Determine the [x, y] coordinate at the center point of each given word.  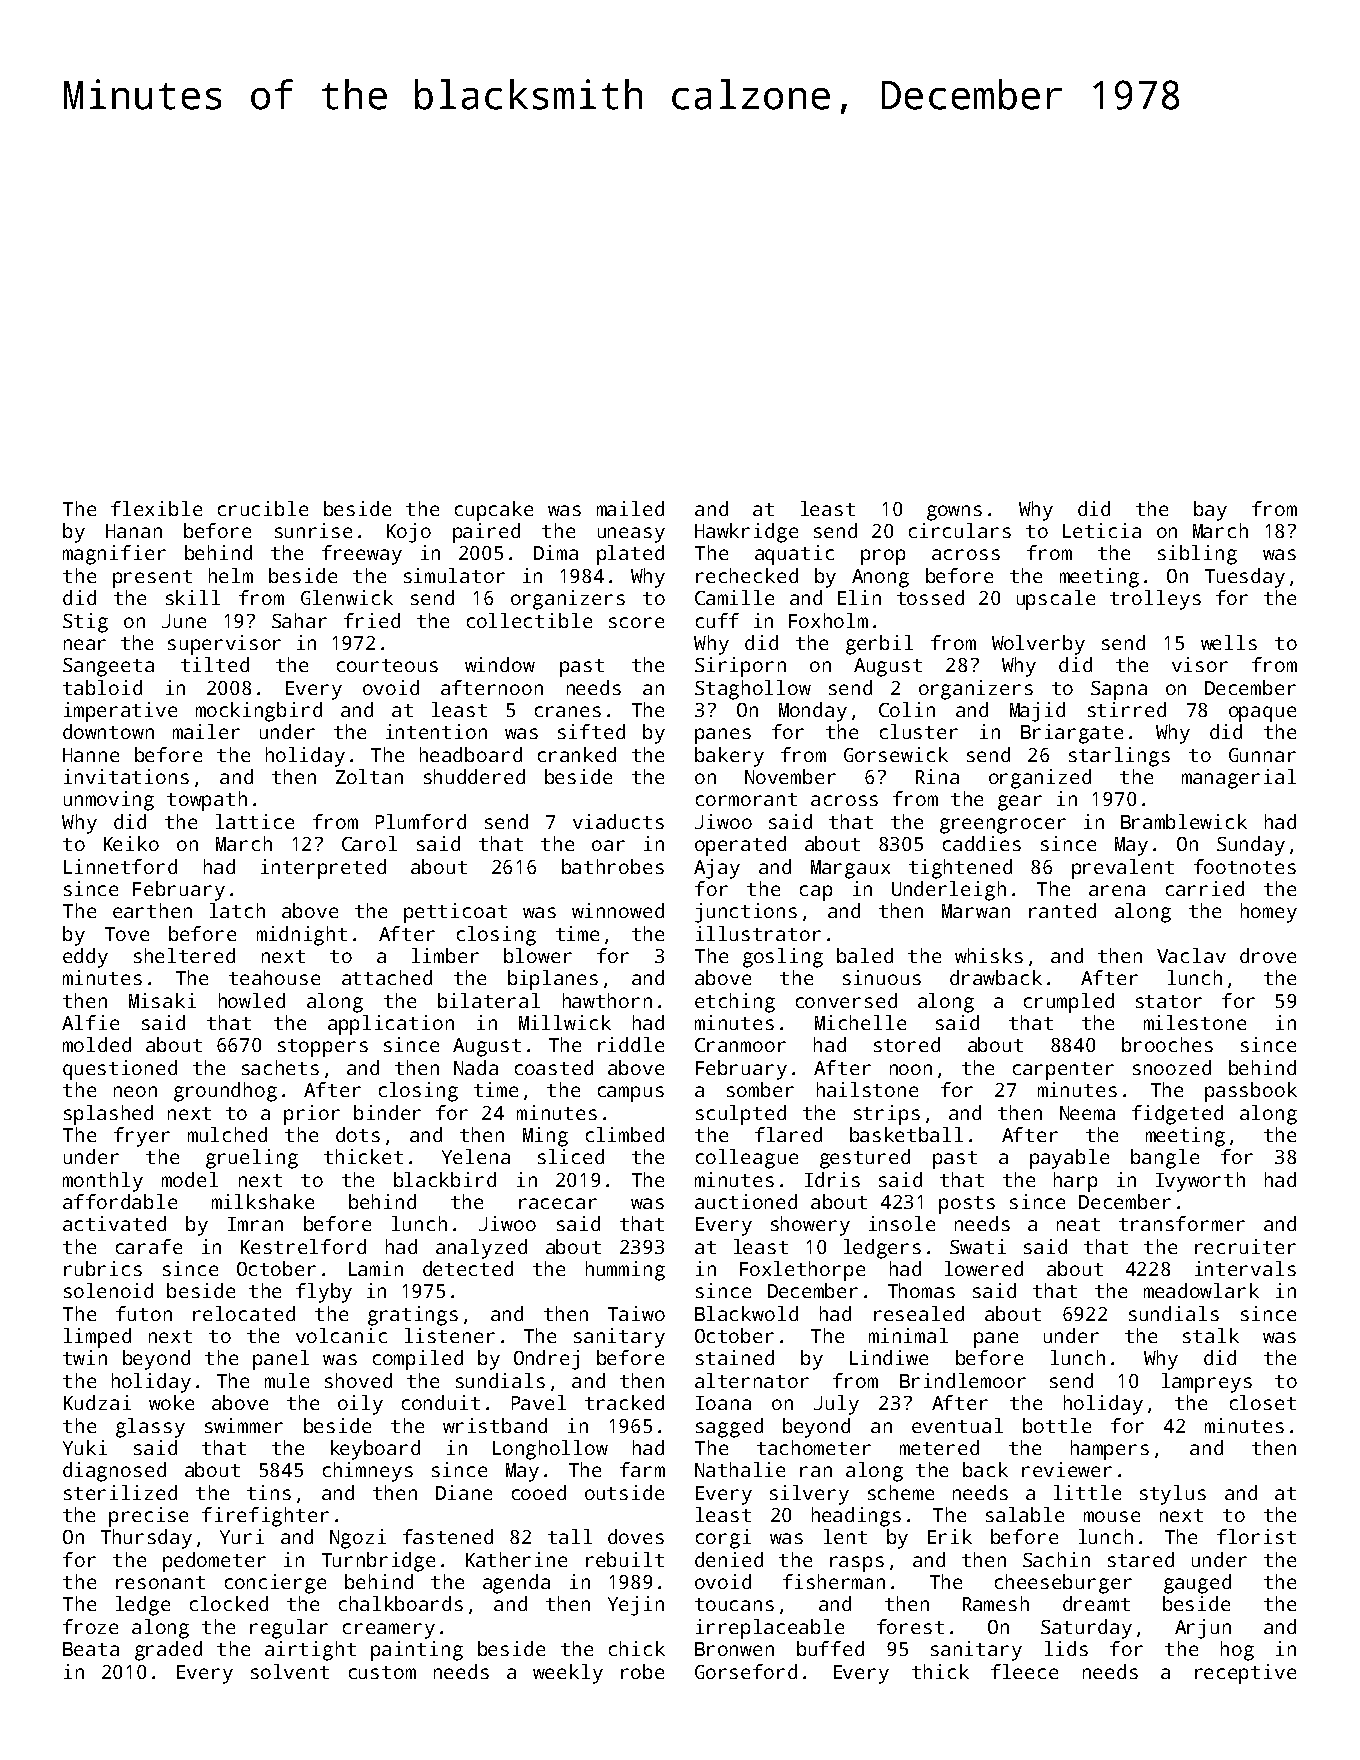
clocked [229, 1603]
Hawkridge [746, 533]
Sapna [1119, 690]
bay [1210, 511]
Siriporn [740, 667]
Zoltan [369, 776]
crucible [263, 508]
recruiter [1245, 1246]
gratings [413, 1316]
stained [735, 1357]
